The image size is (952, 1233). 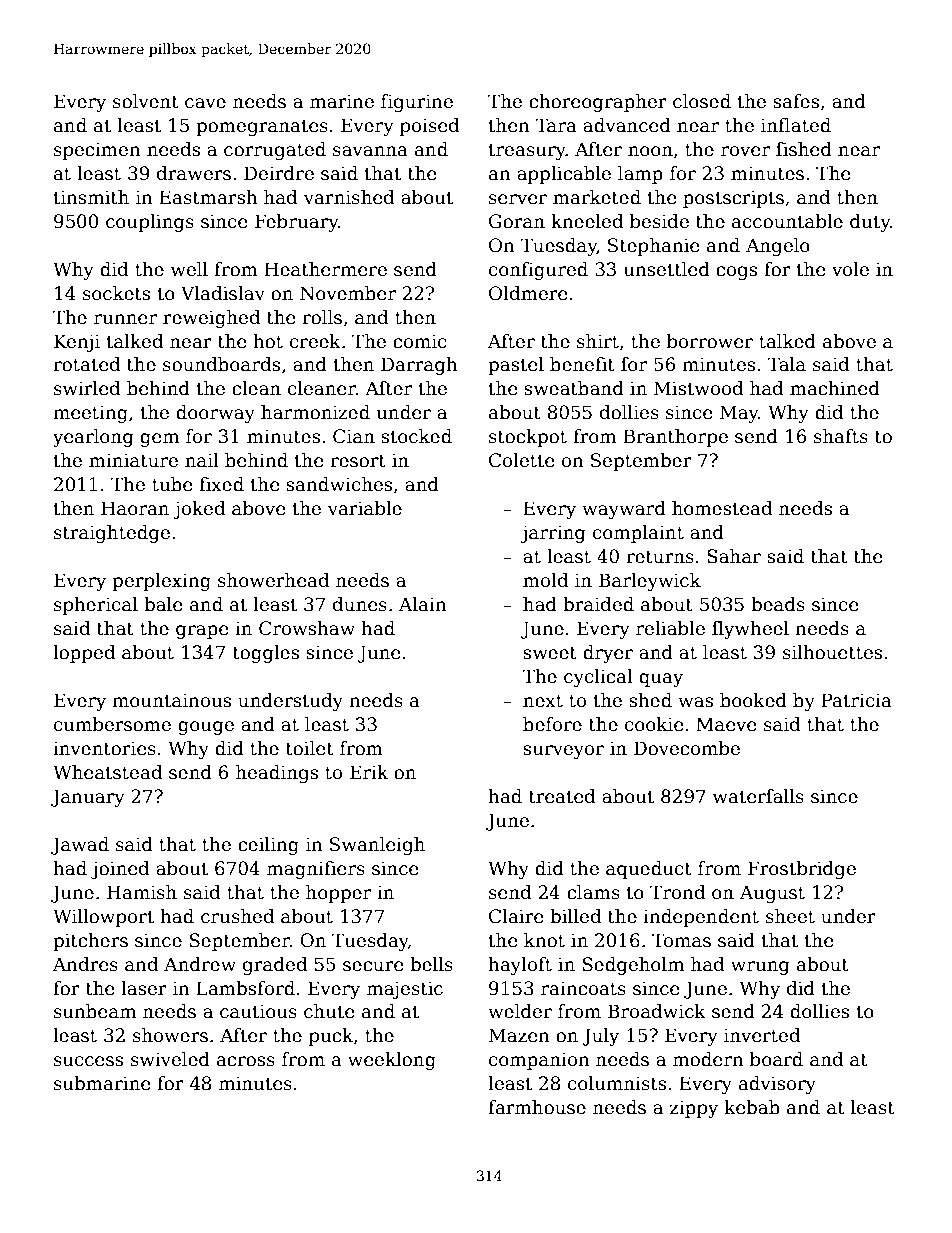 What do you see at coordinates (392, 1061) in the document?
I see `weeklong` at bounding box center [392, 1061].
